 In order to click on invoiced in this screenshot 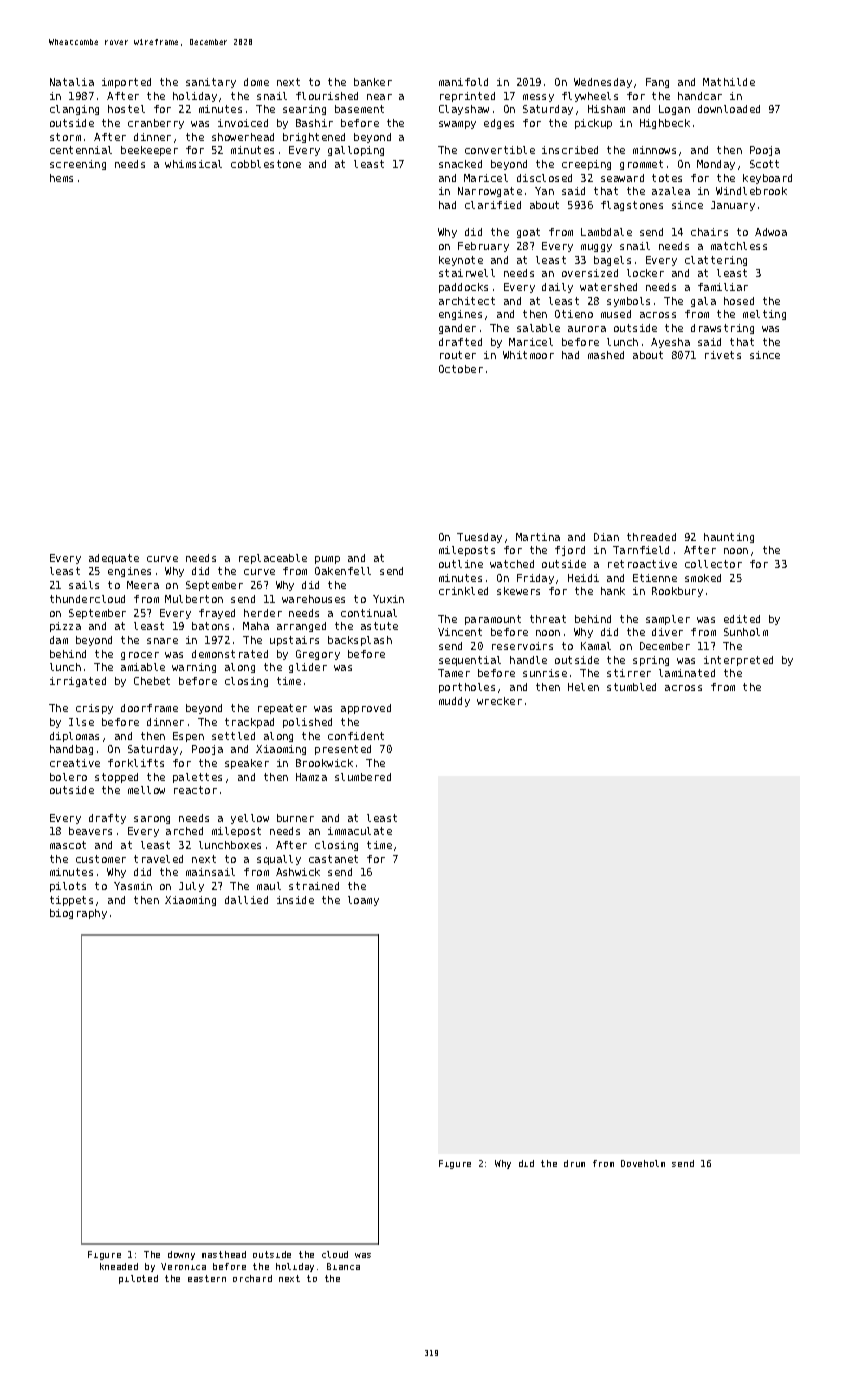, I will do `click(243, 123)`.
